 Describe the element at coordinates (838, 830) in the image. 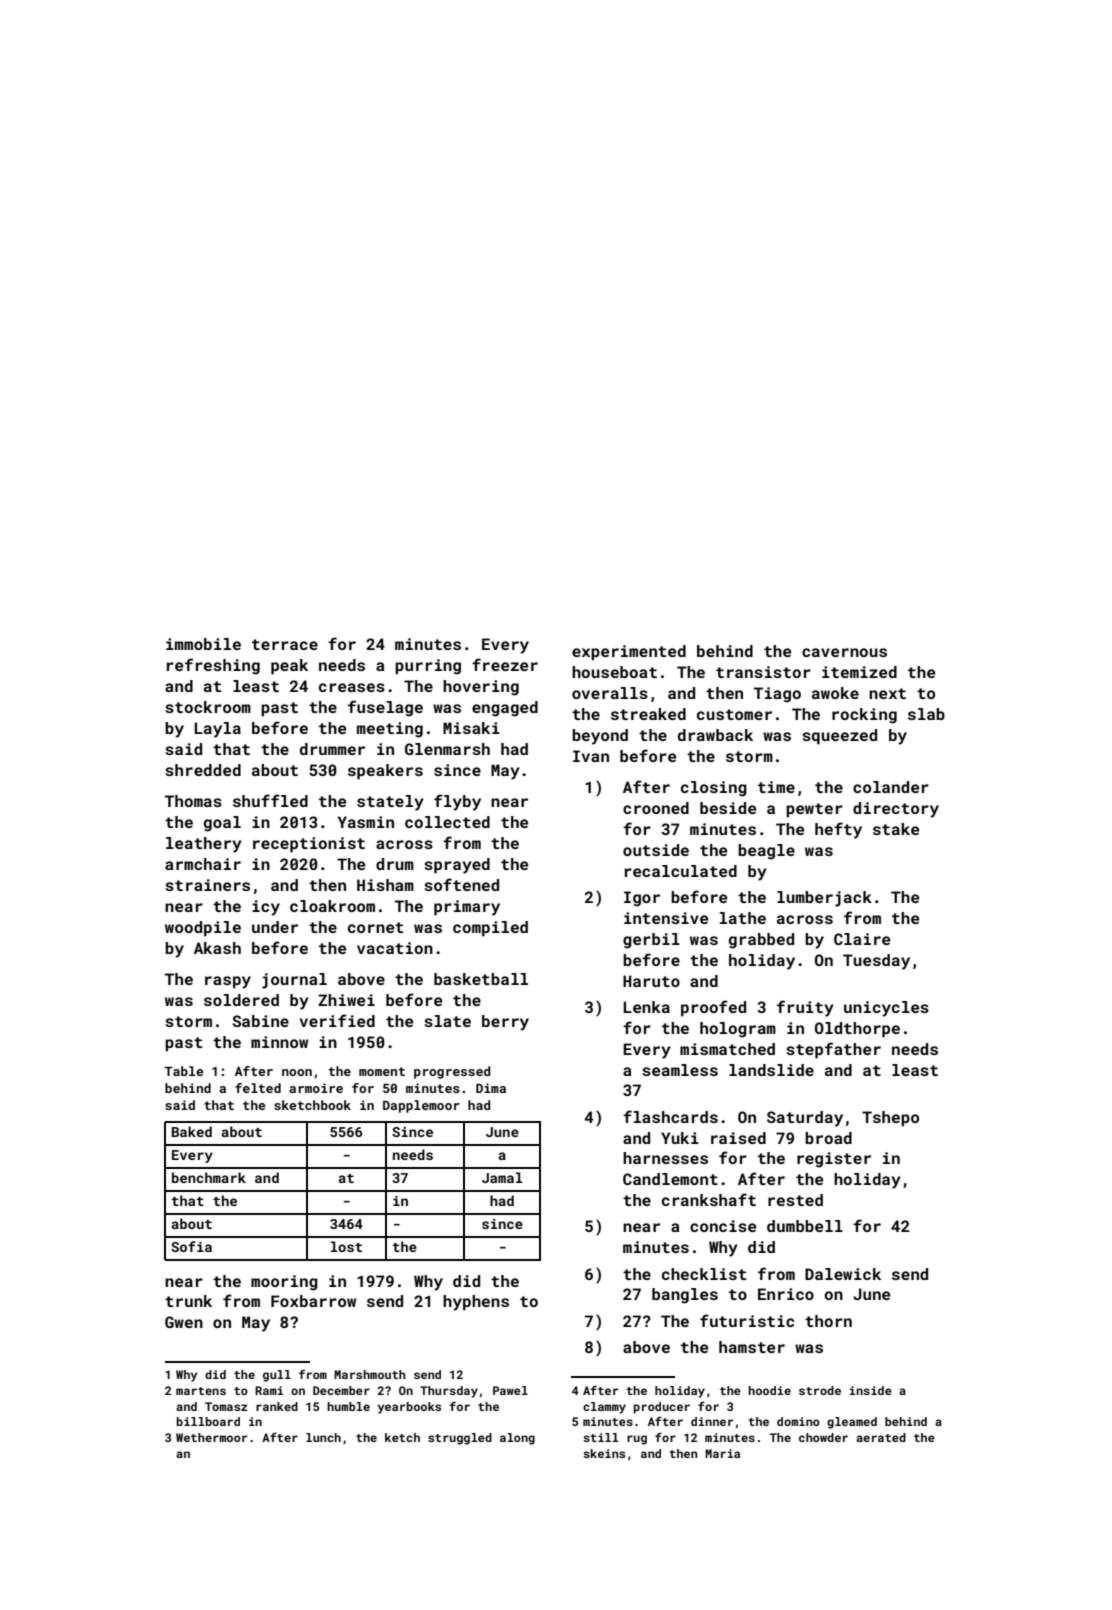

I see `hefty` at that location.
